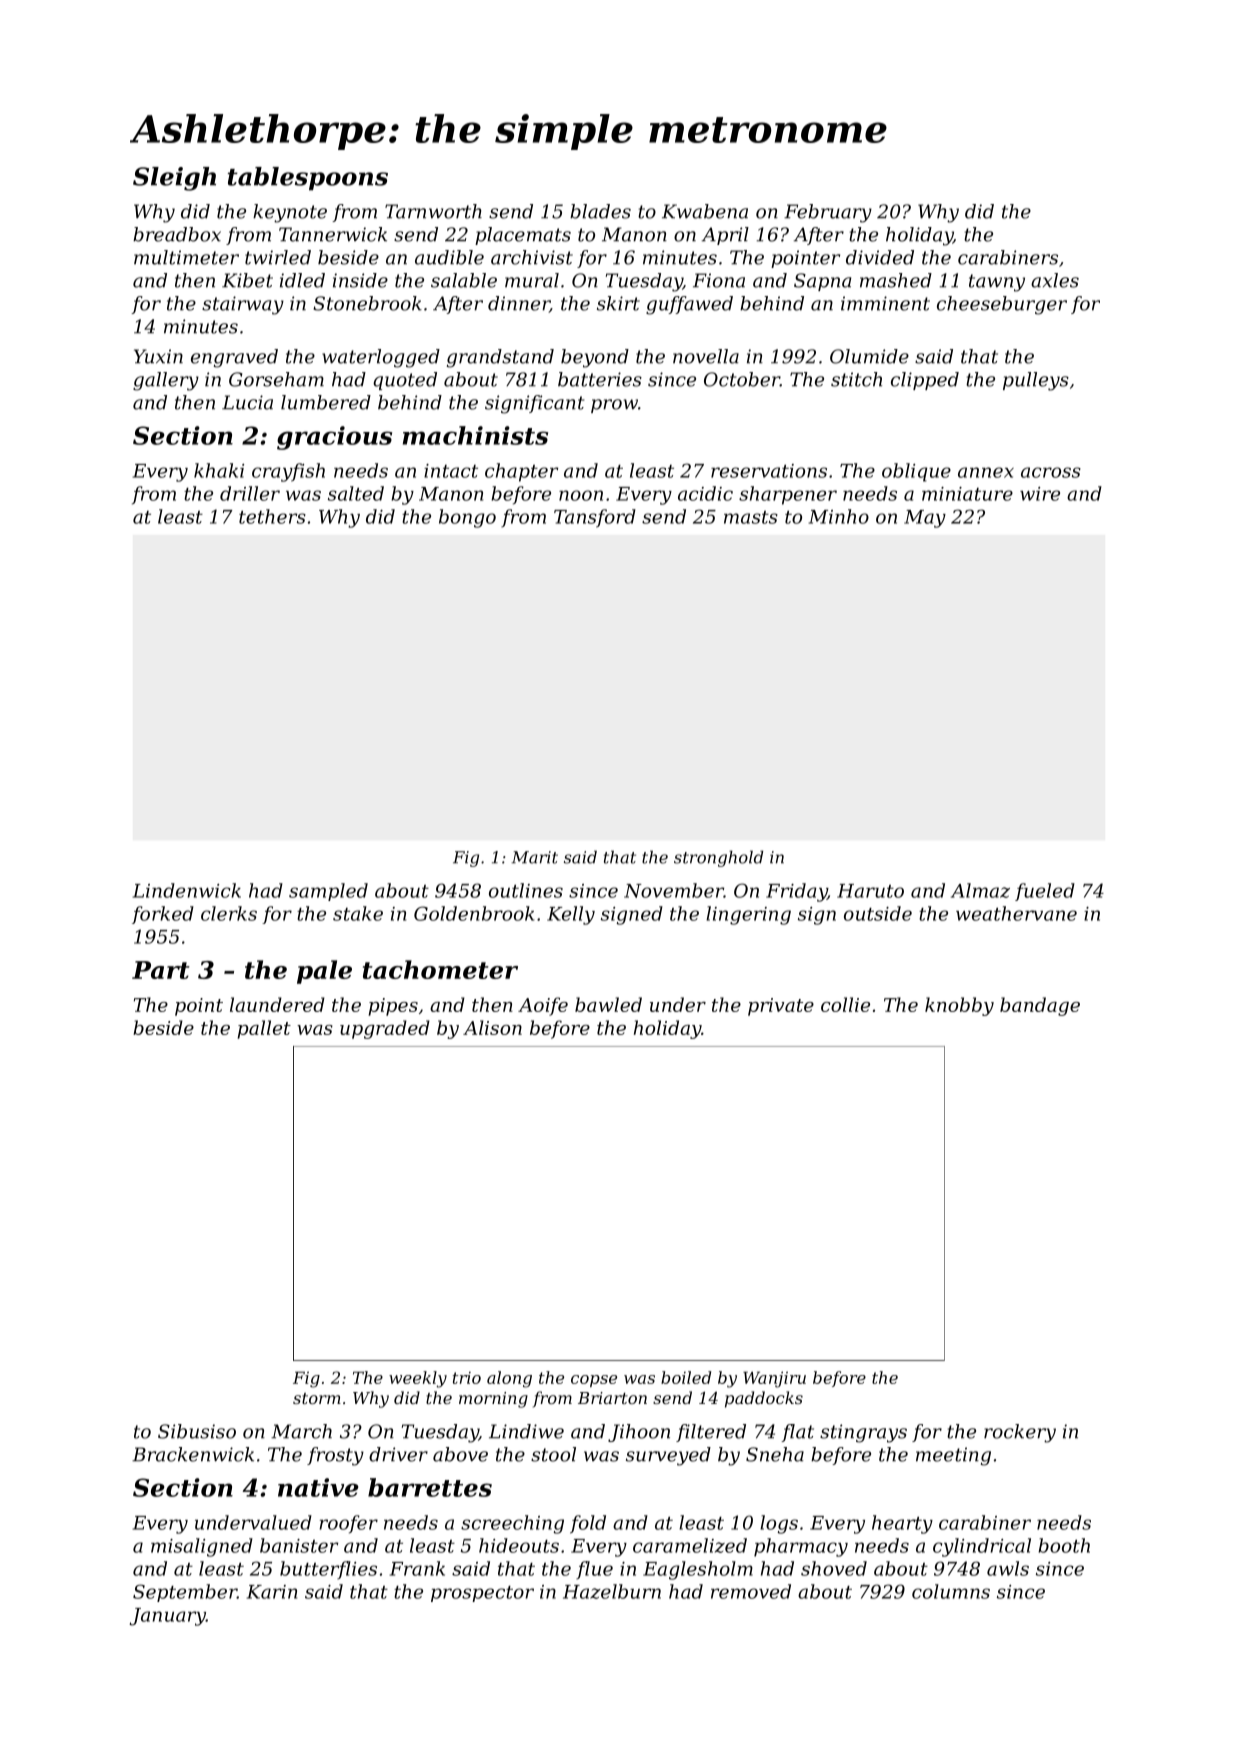  Describe the element at coordinates (718, 858) in the screenshot. I see `stronghold` at that location.
